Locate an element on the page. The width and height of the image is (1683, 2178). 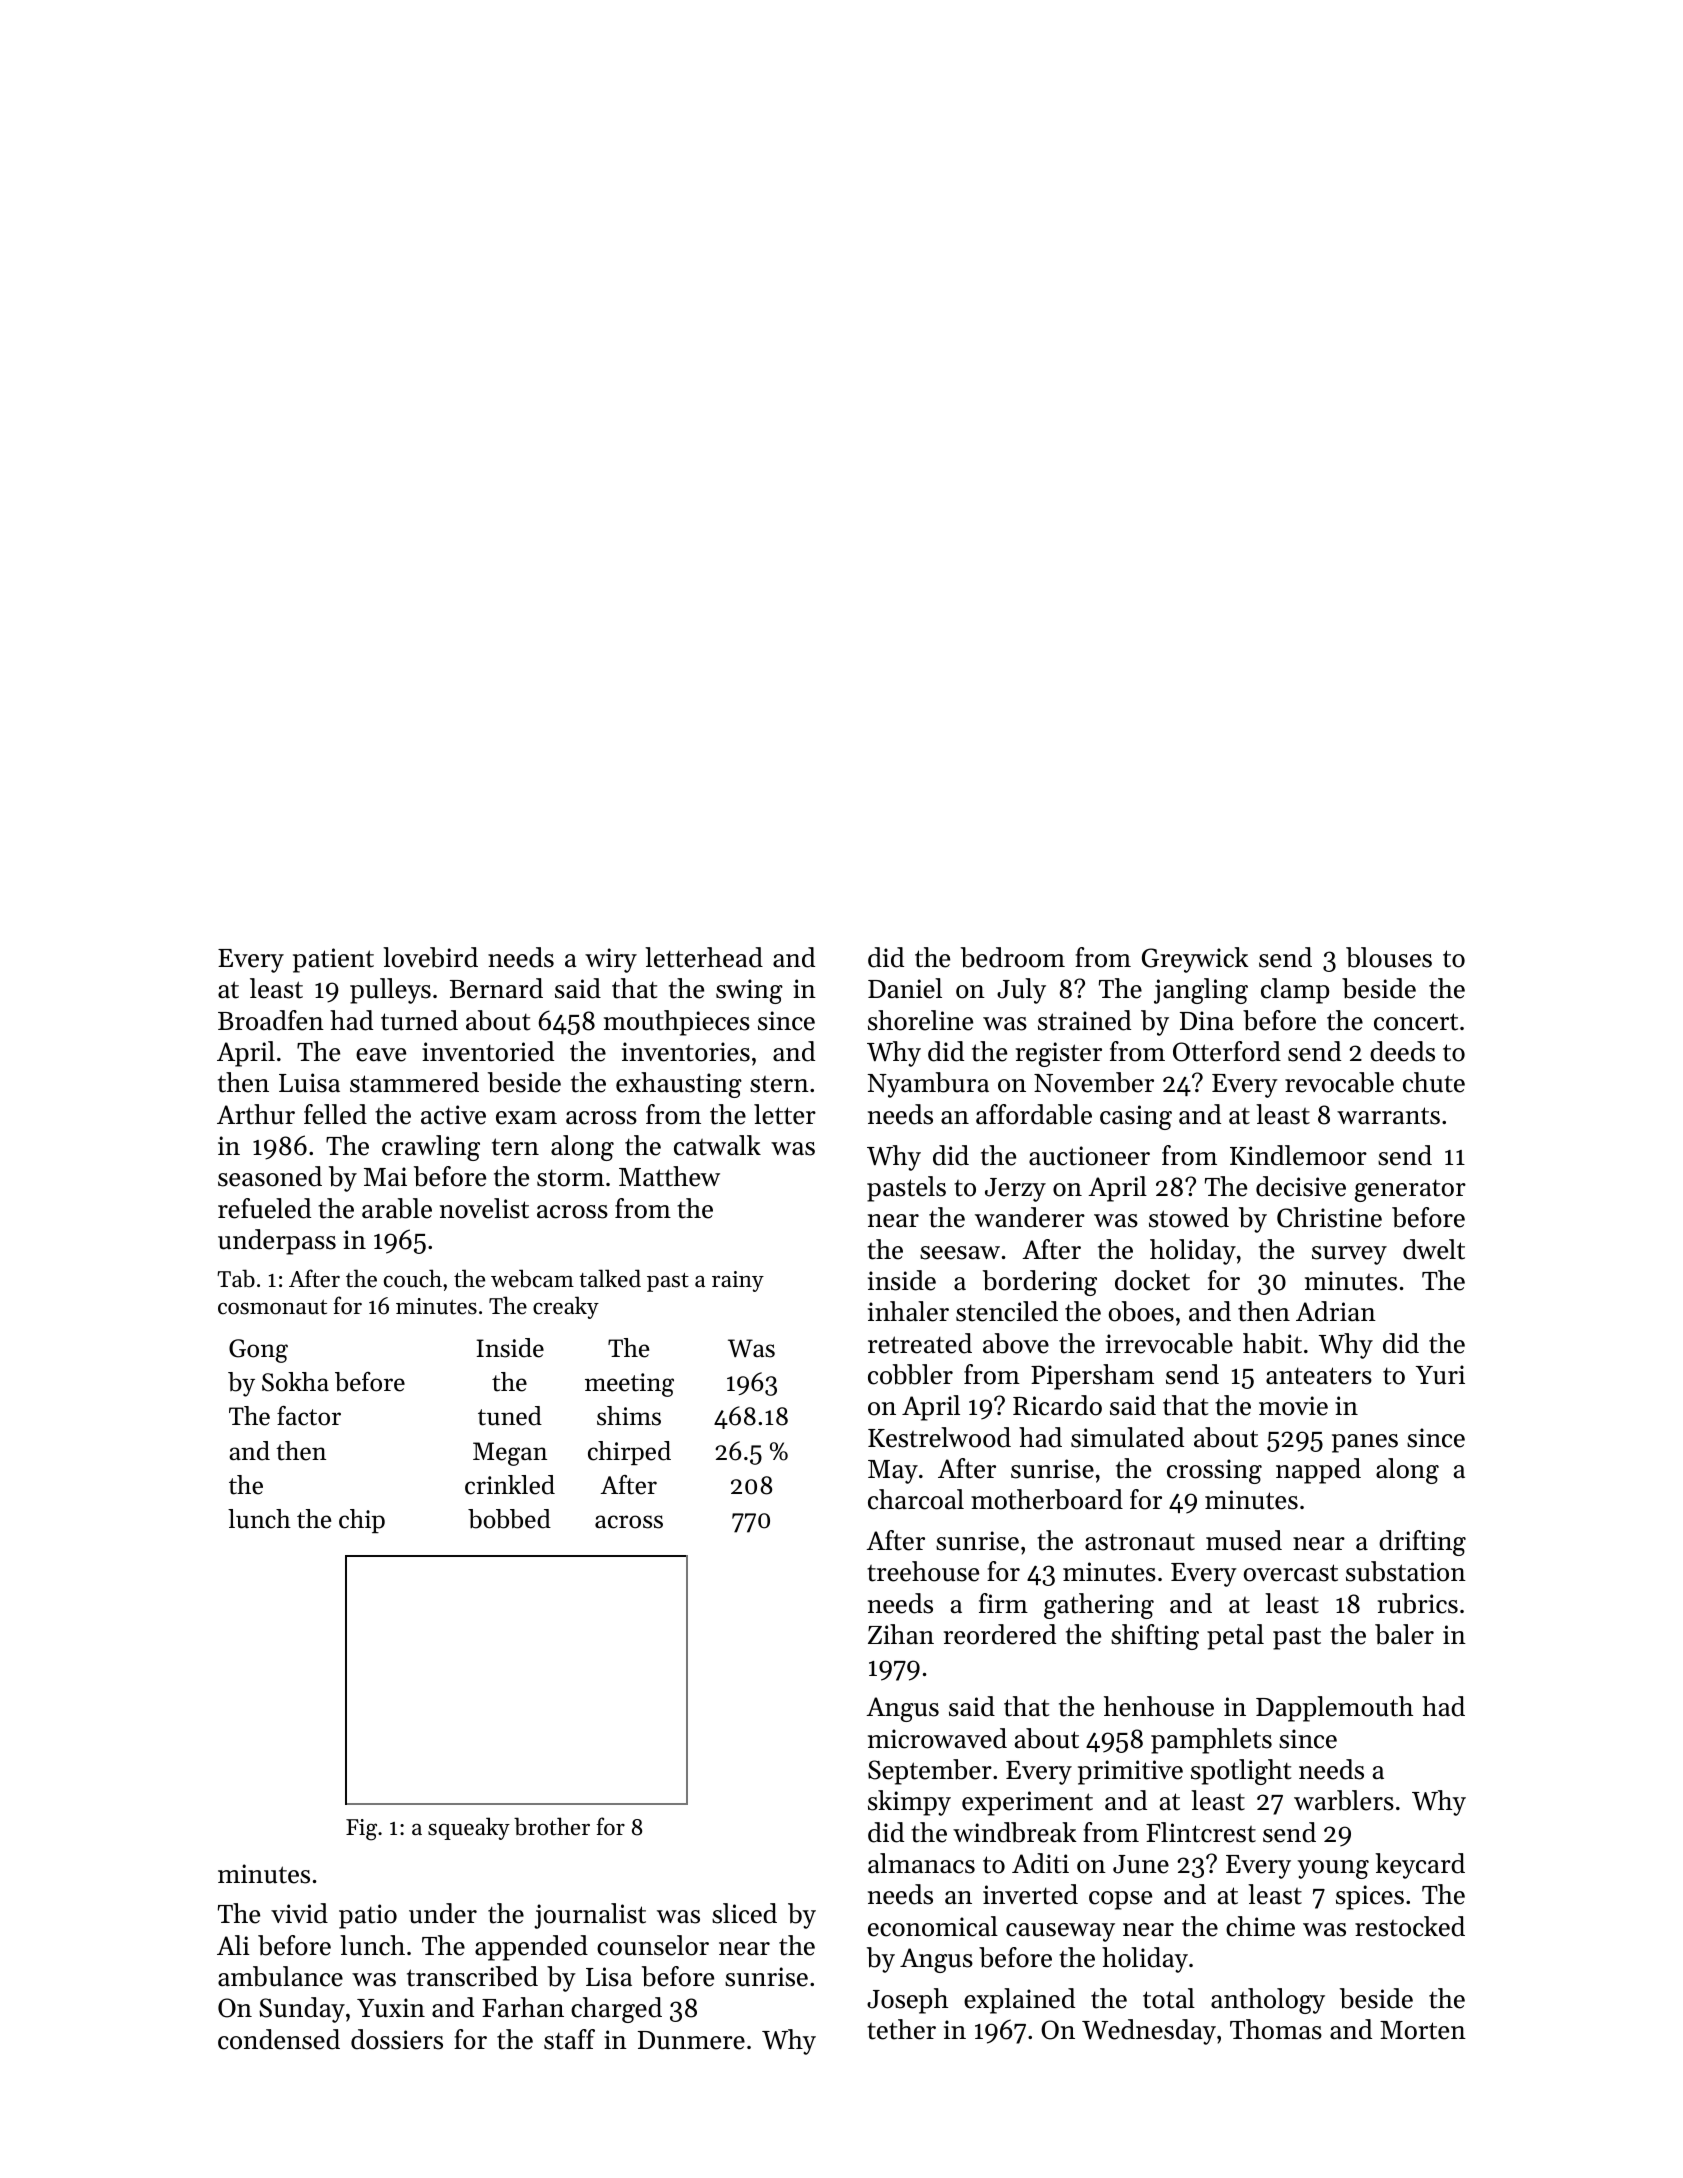
Daniel is located at coordinates (905, 988).
